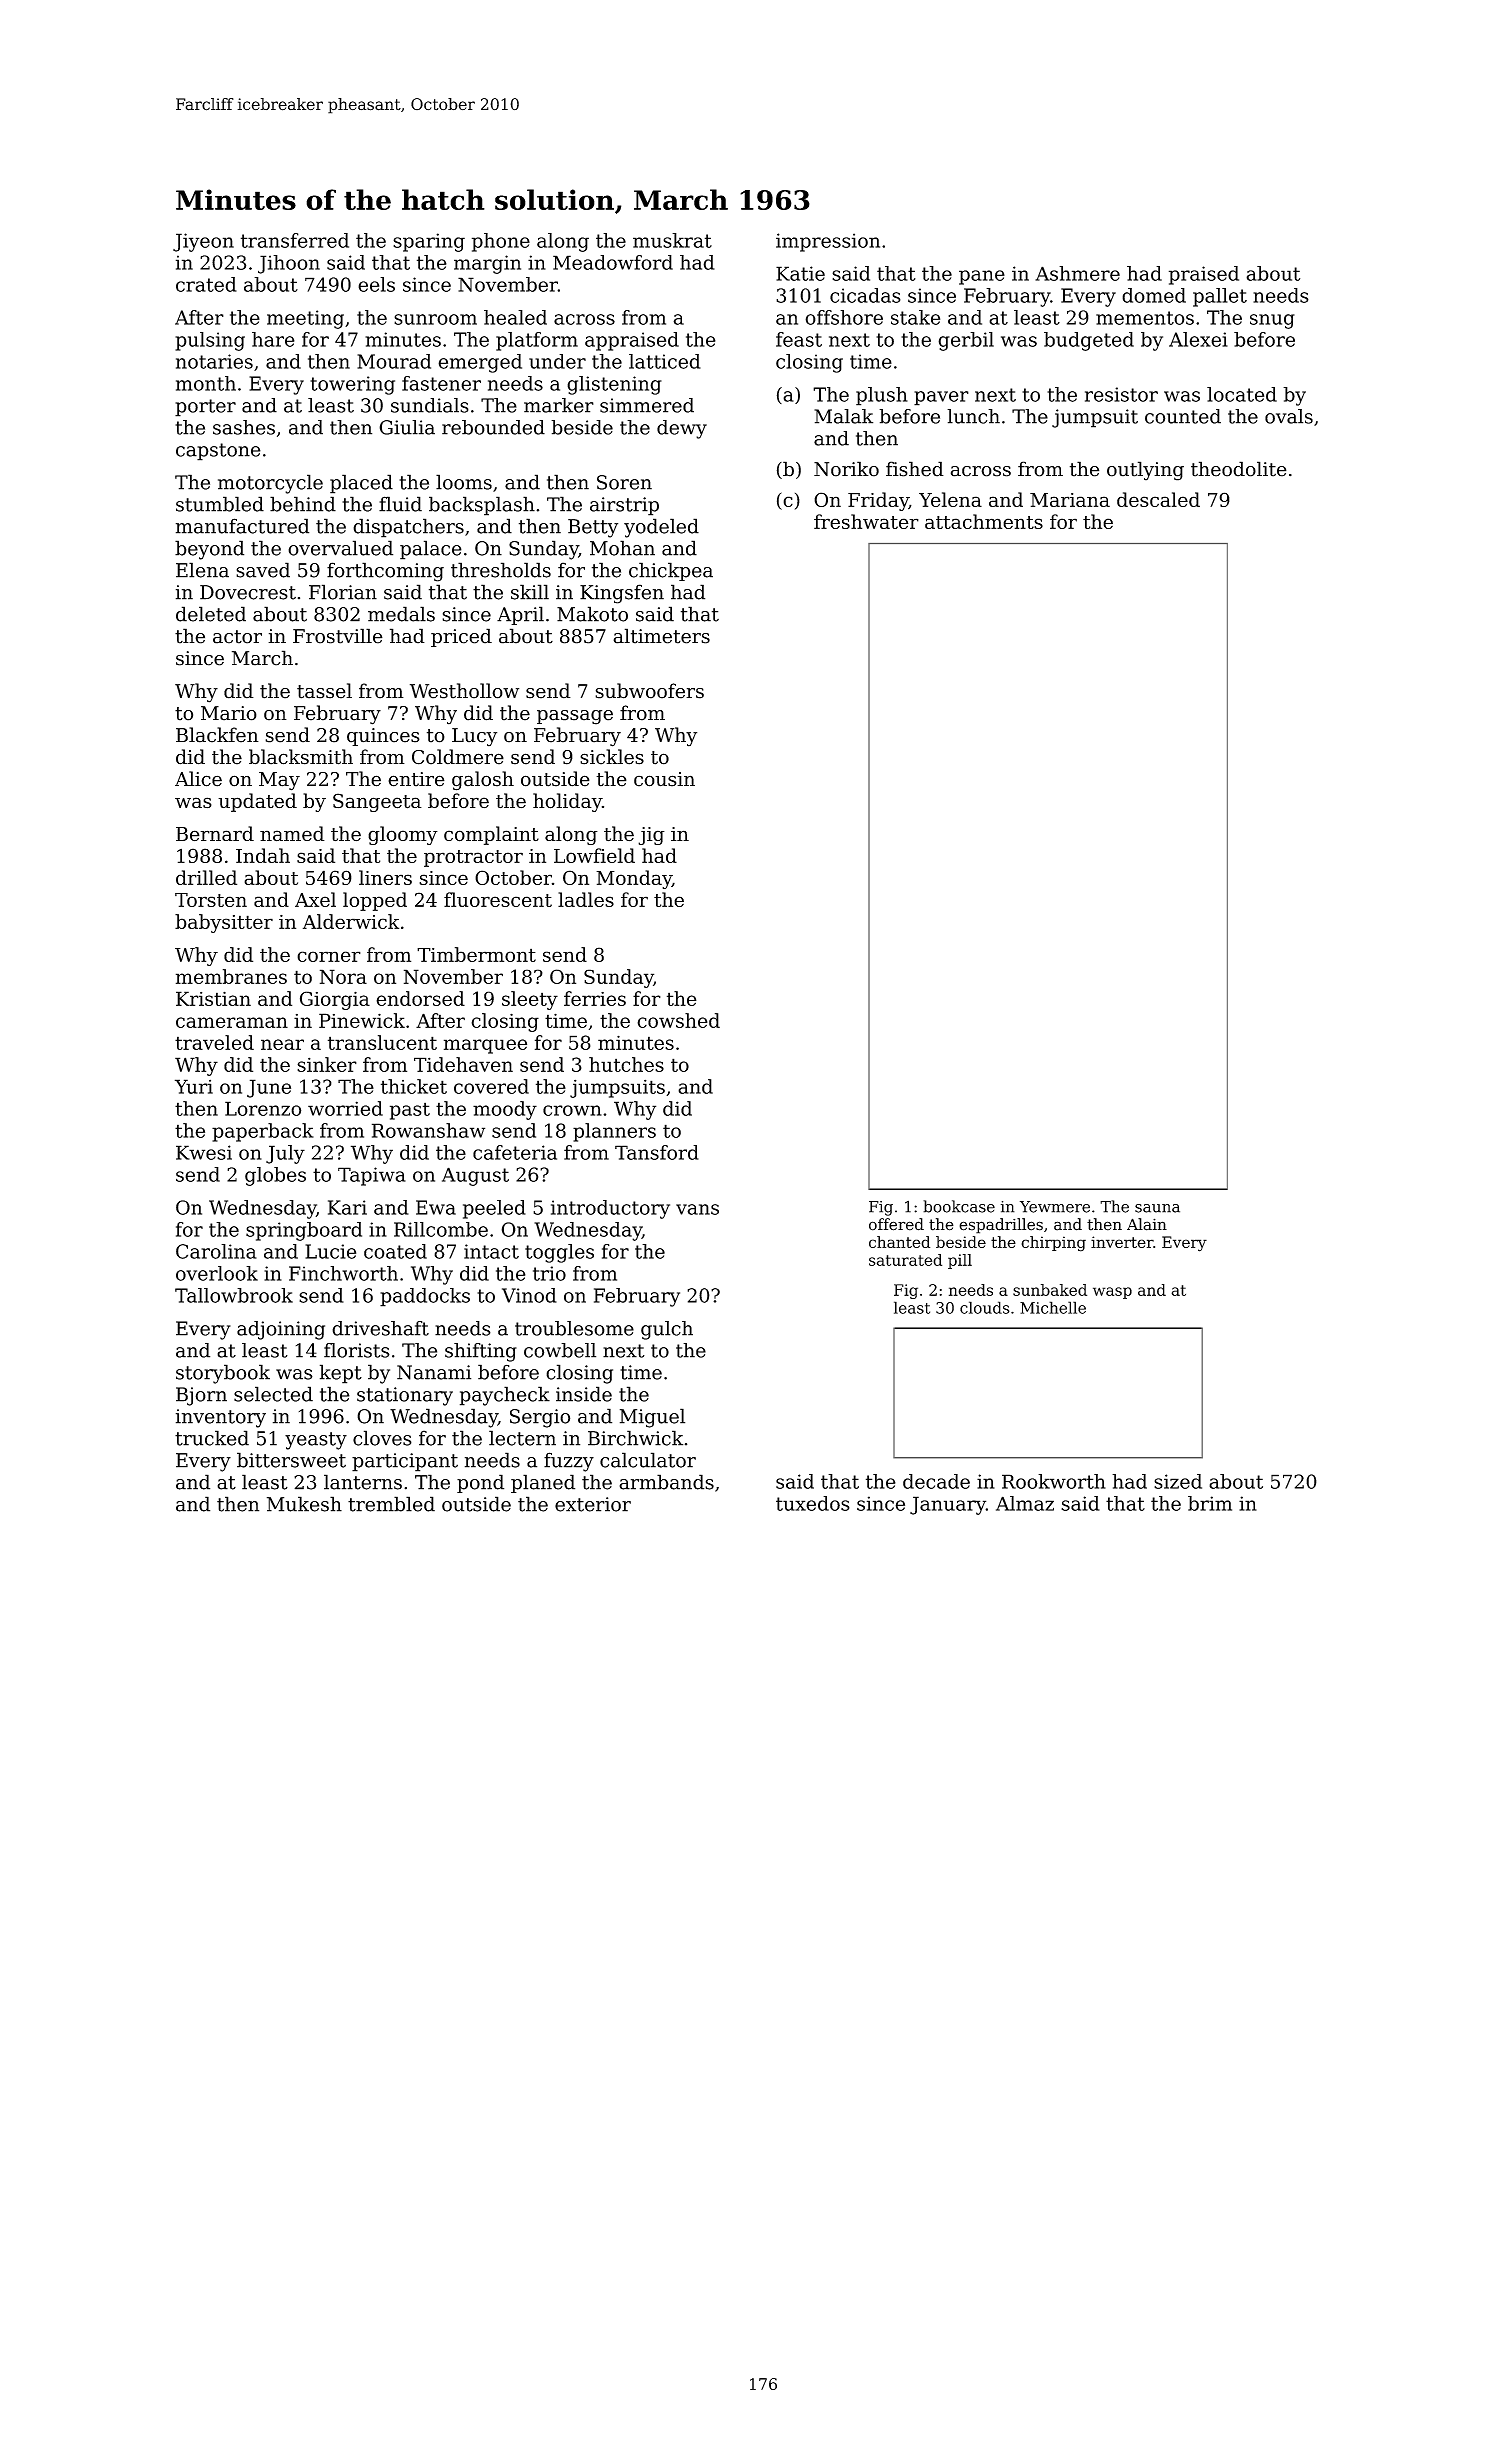 This screenshot has height=2464, width=1496. What do you see at coordinates (678, 1020) in the screenshot?
I see `cowshed` at bounding box center [678, 1020].
